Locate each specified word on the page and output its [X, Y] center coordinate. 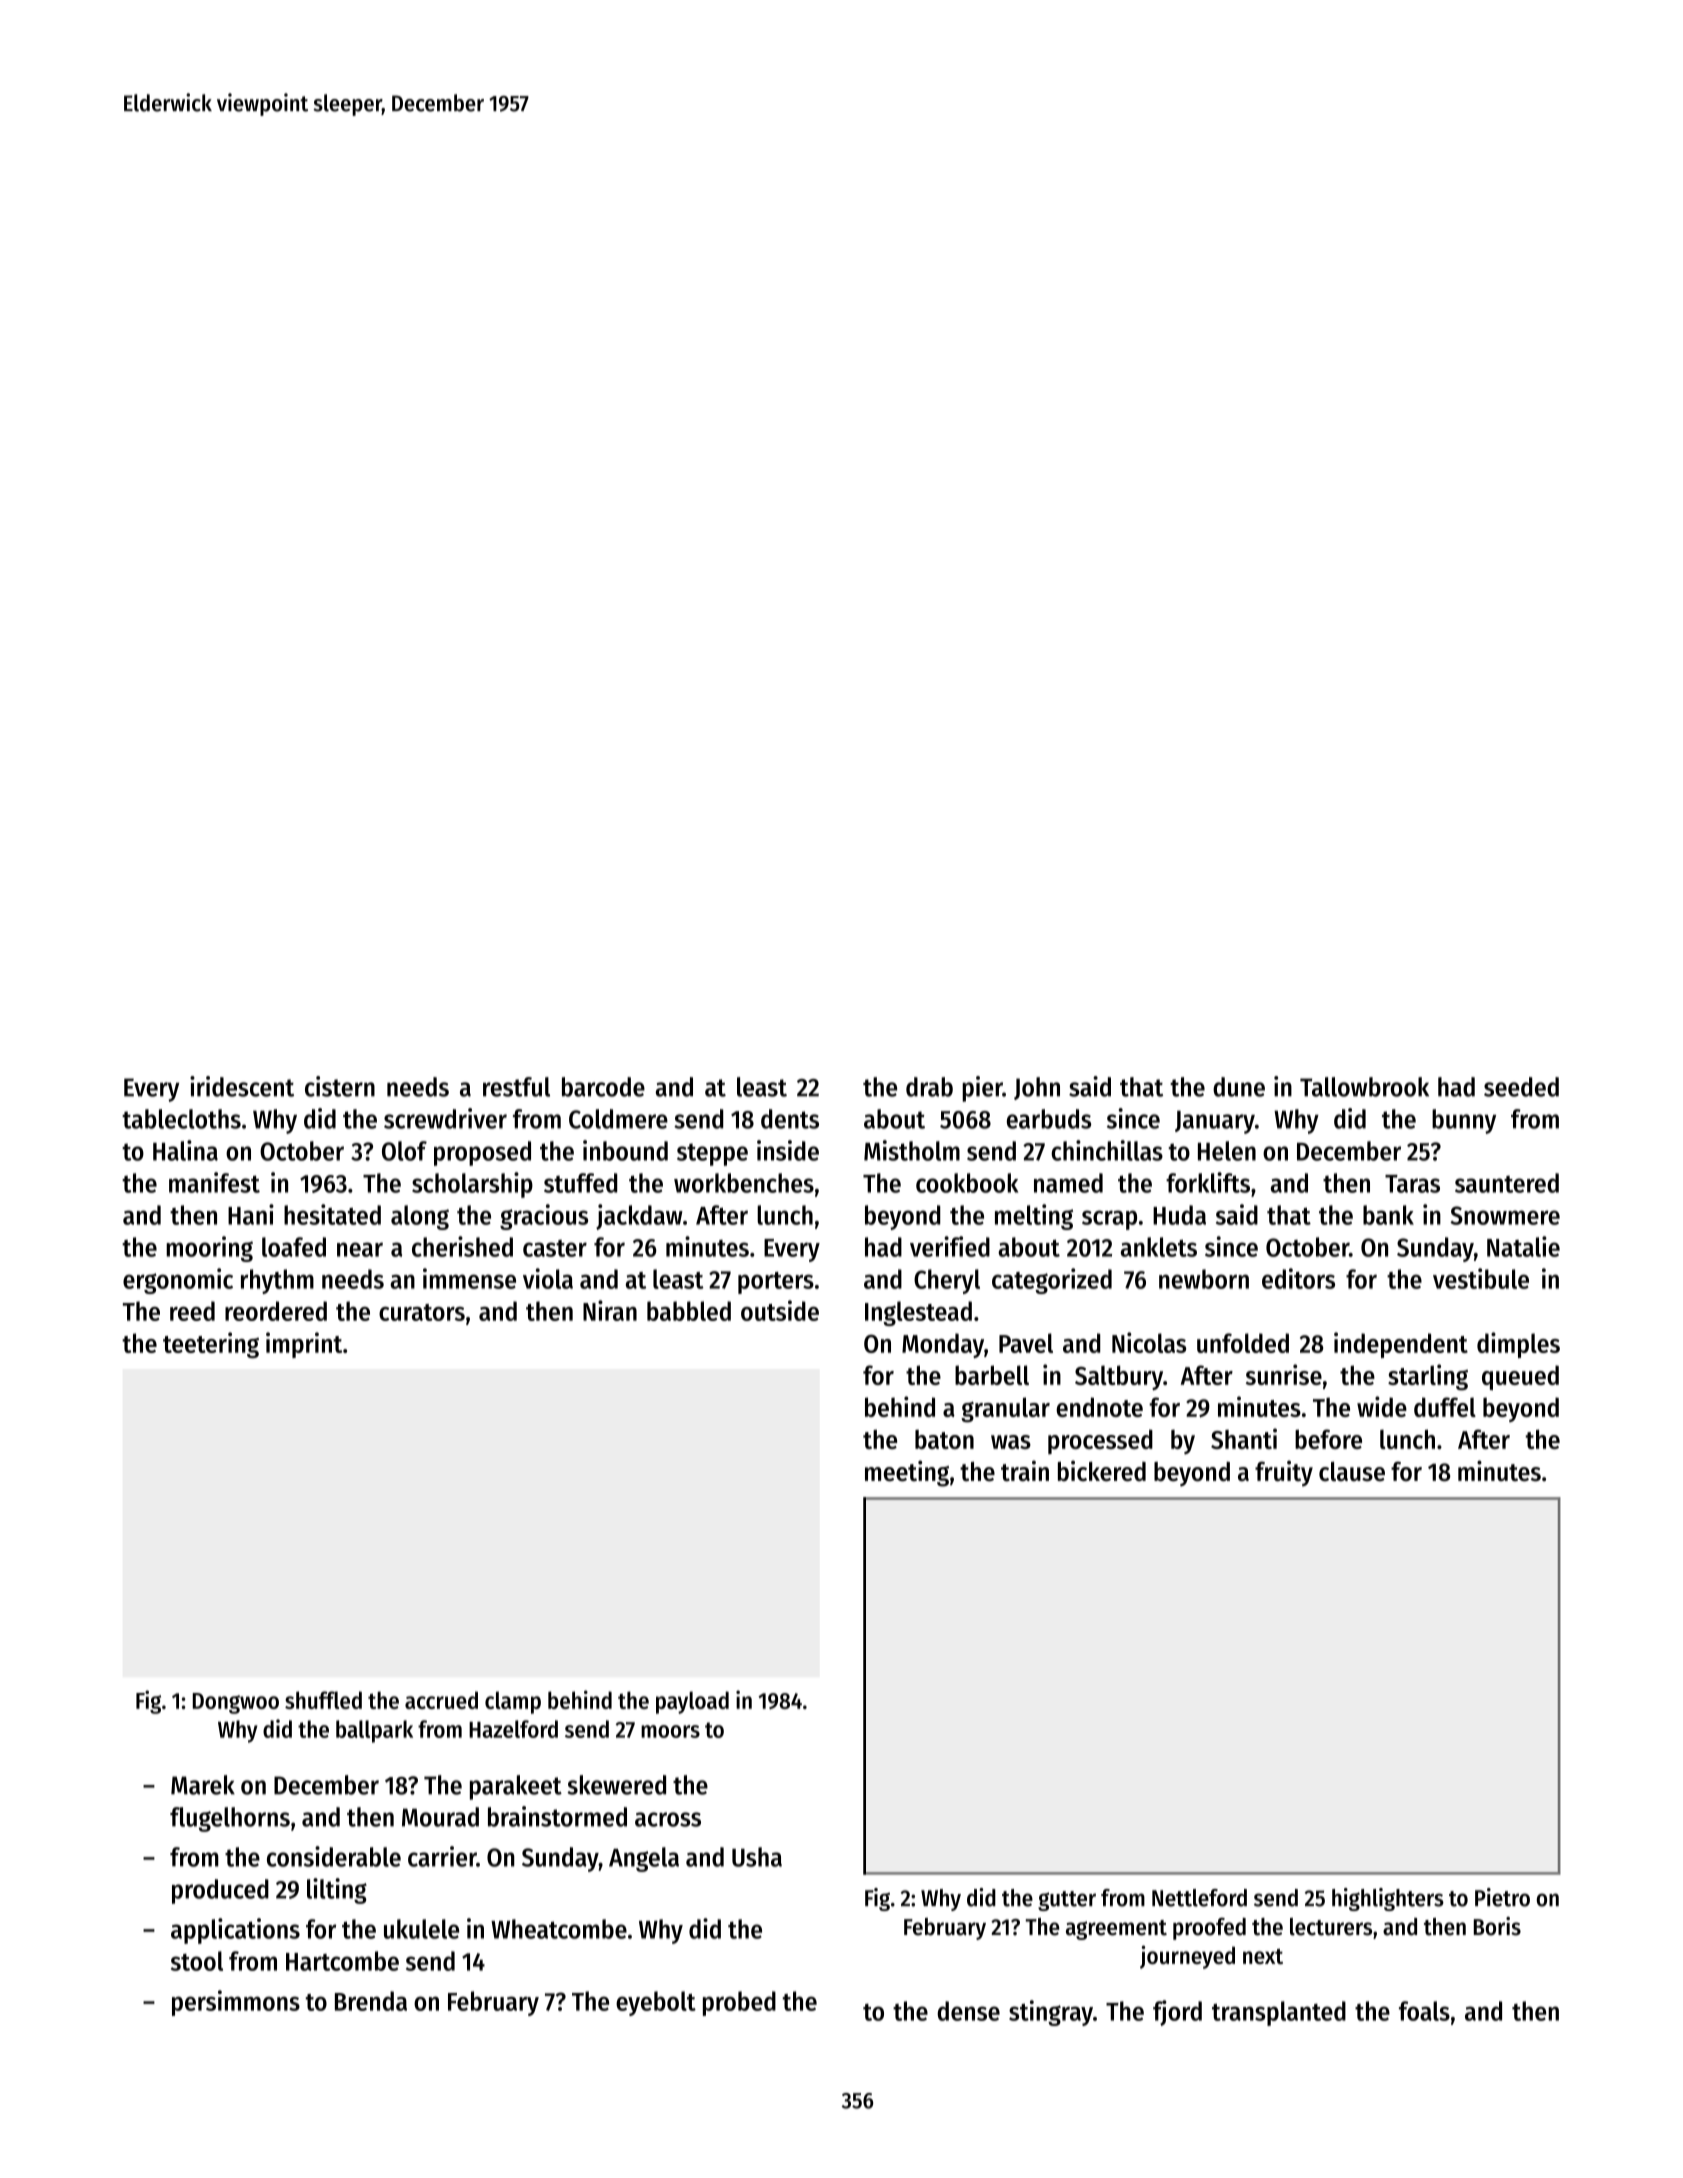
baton [944, 1439]
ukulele [421, 1929]
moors [670, 1731]
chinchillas [1107, 1150]
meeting [907, 1473]
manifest [214, 1182]
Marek [203, 1785]
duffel [1445, 1407]
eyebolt [656, 2003]
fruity [1284, 1473]
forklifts [1208, 1182]
